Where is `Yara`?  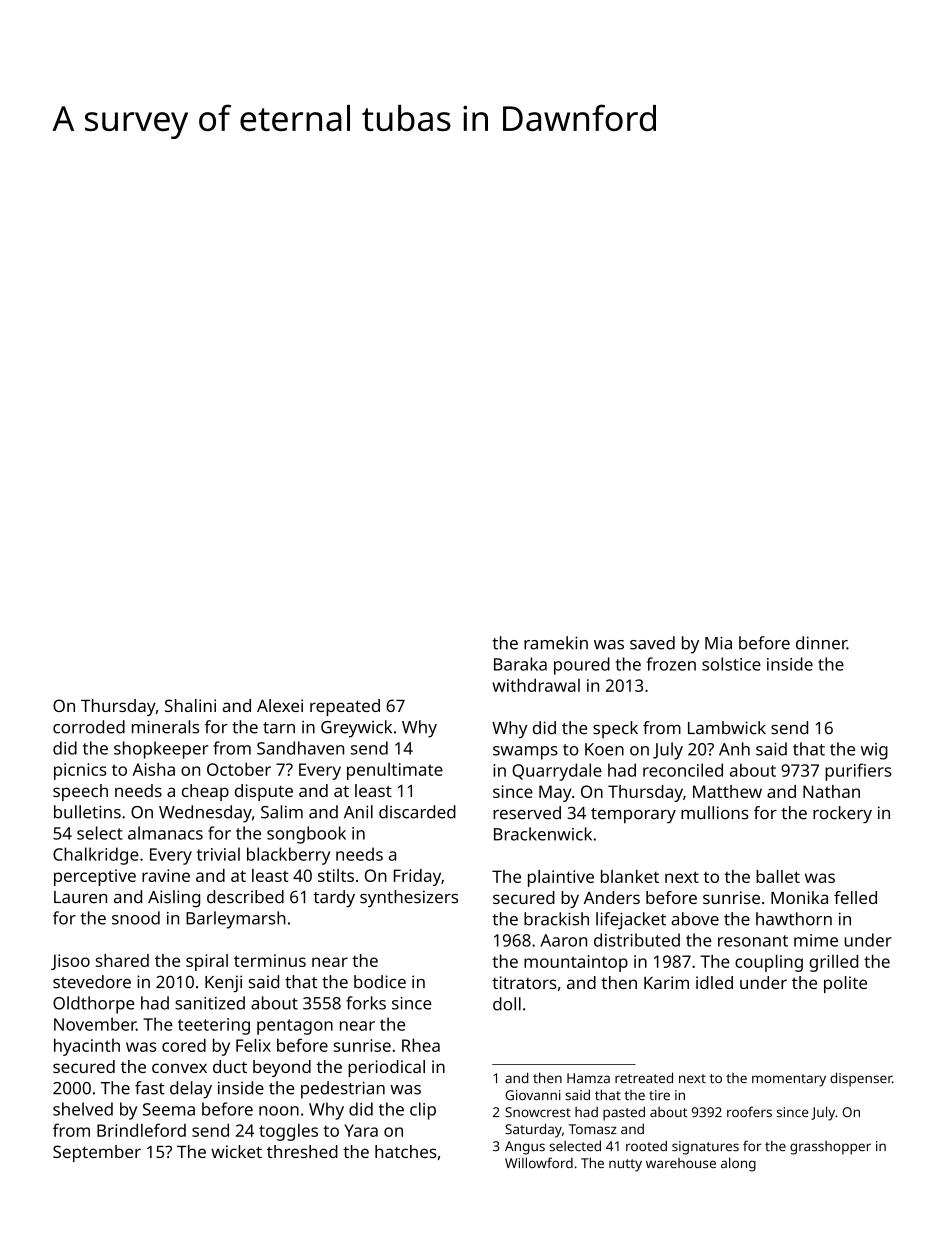
Yara is located at coordinates (361, 1130).
